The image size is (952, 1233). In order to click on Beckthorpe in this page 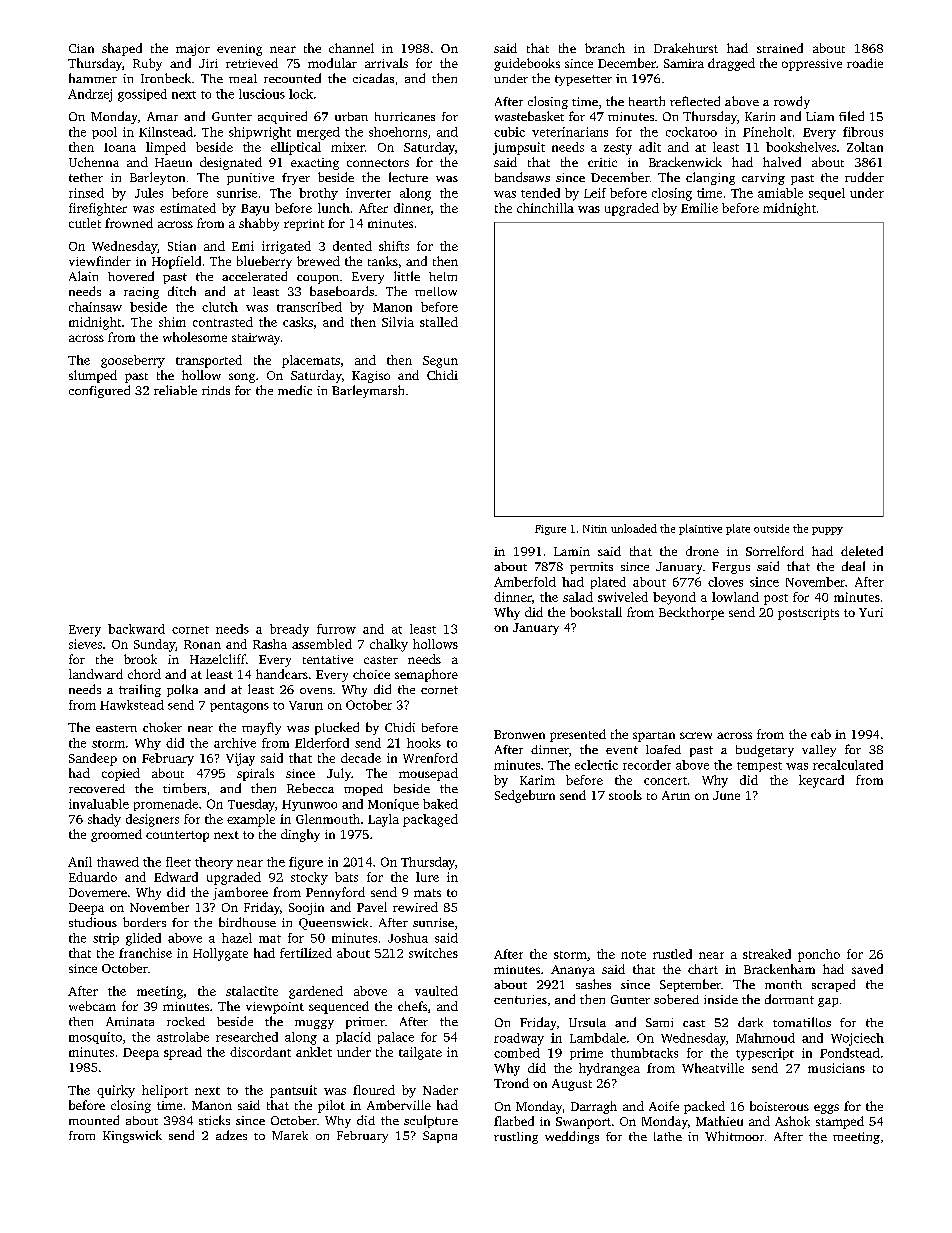, I will do `click(691, 613)`.
